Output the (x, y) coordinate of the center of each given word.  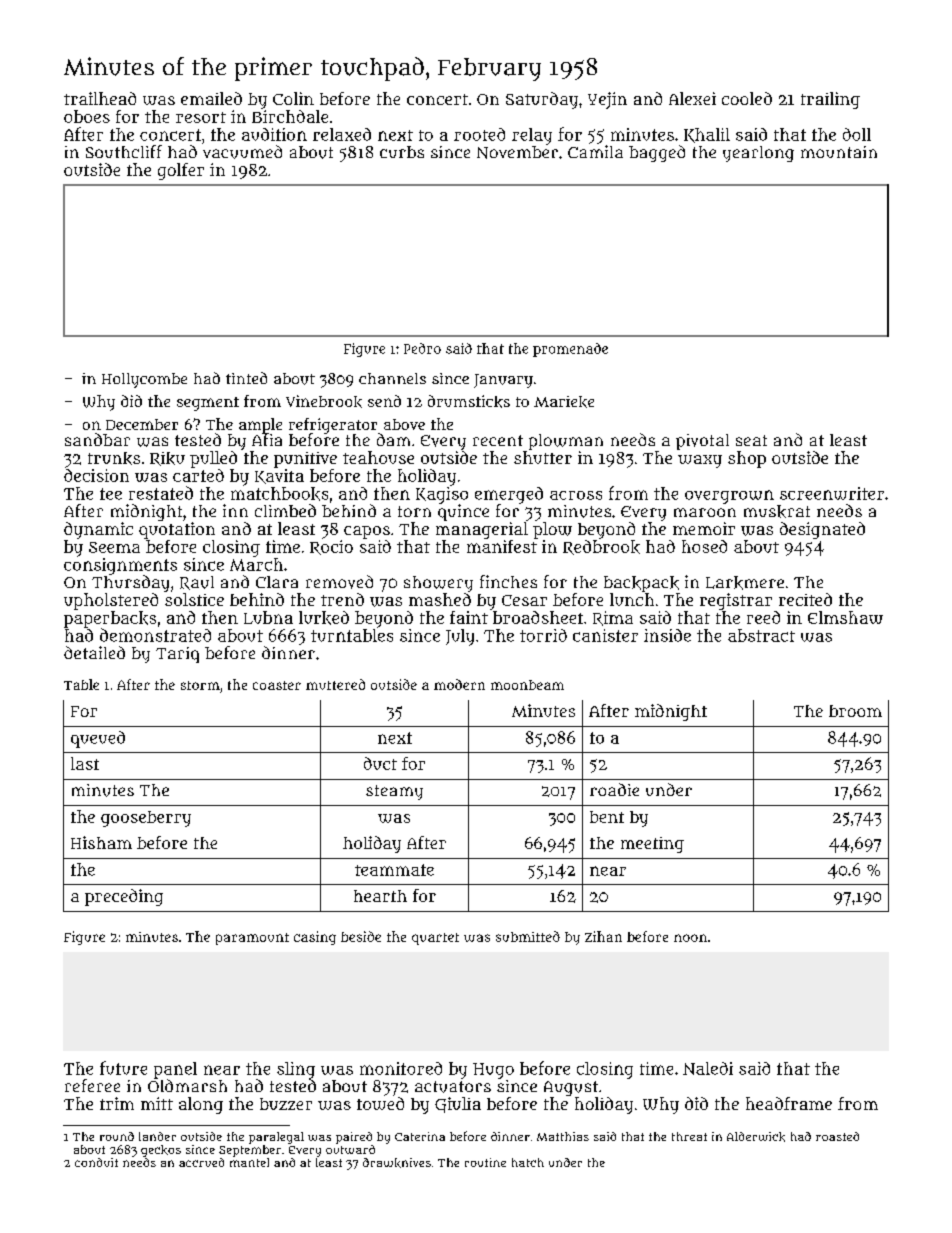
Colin (293, 98)
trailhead (100, 98)
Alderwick (756, 1137)
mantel (249, 1162)
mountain (839, 152)
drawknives (397, 1163)
